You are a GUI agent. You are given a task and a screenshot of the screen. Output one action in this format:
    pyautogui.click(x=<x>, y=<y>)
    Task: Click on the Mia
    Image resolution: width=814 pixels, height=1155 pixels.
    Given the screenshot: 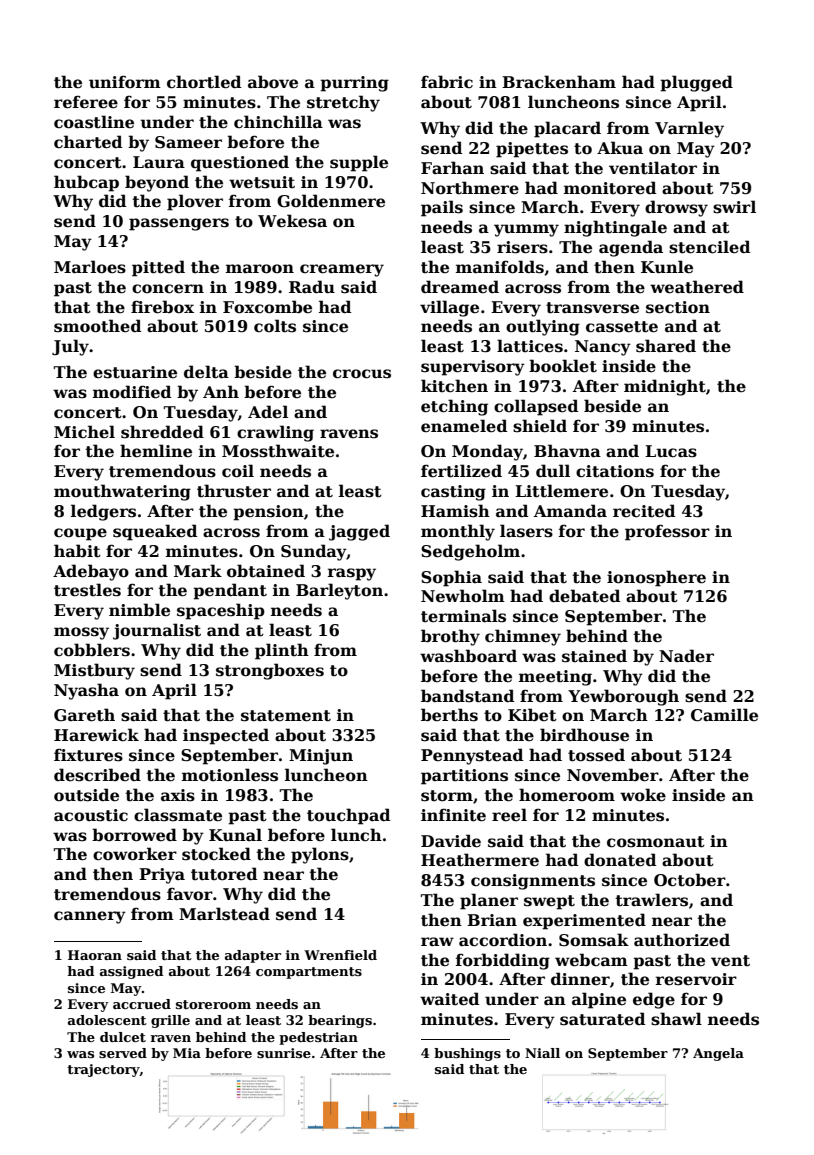 What is the action you would take?
    pyautogui.click(x=187, y=1053)
